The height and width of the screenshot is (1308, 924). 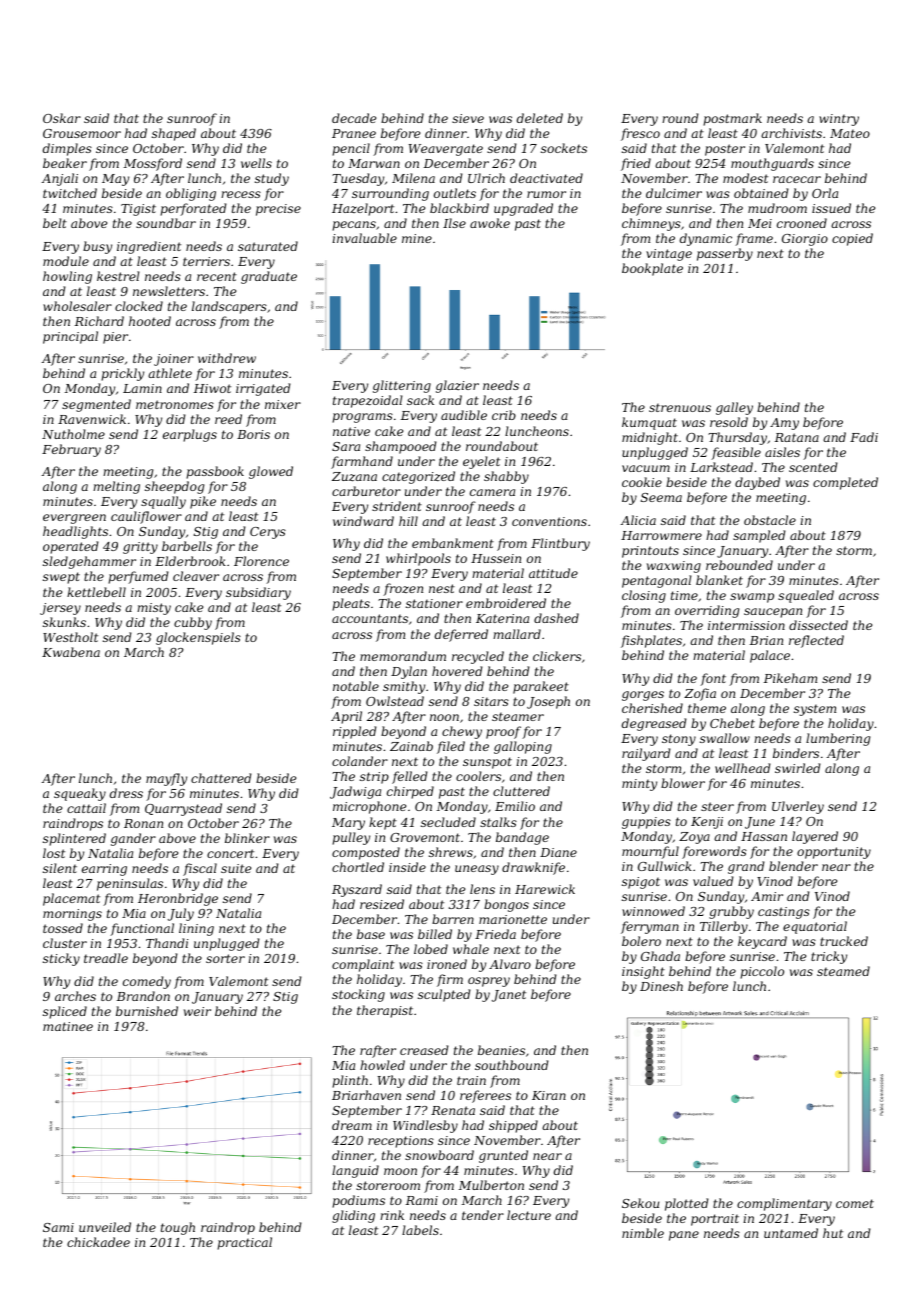 I want to click on reflected, so click(x=816, y=641).
